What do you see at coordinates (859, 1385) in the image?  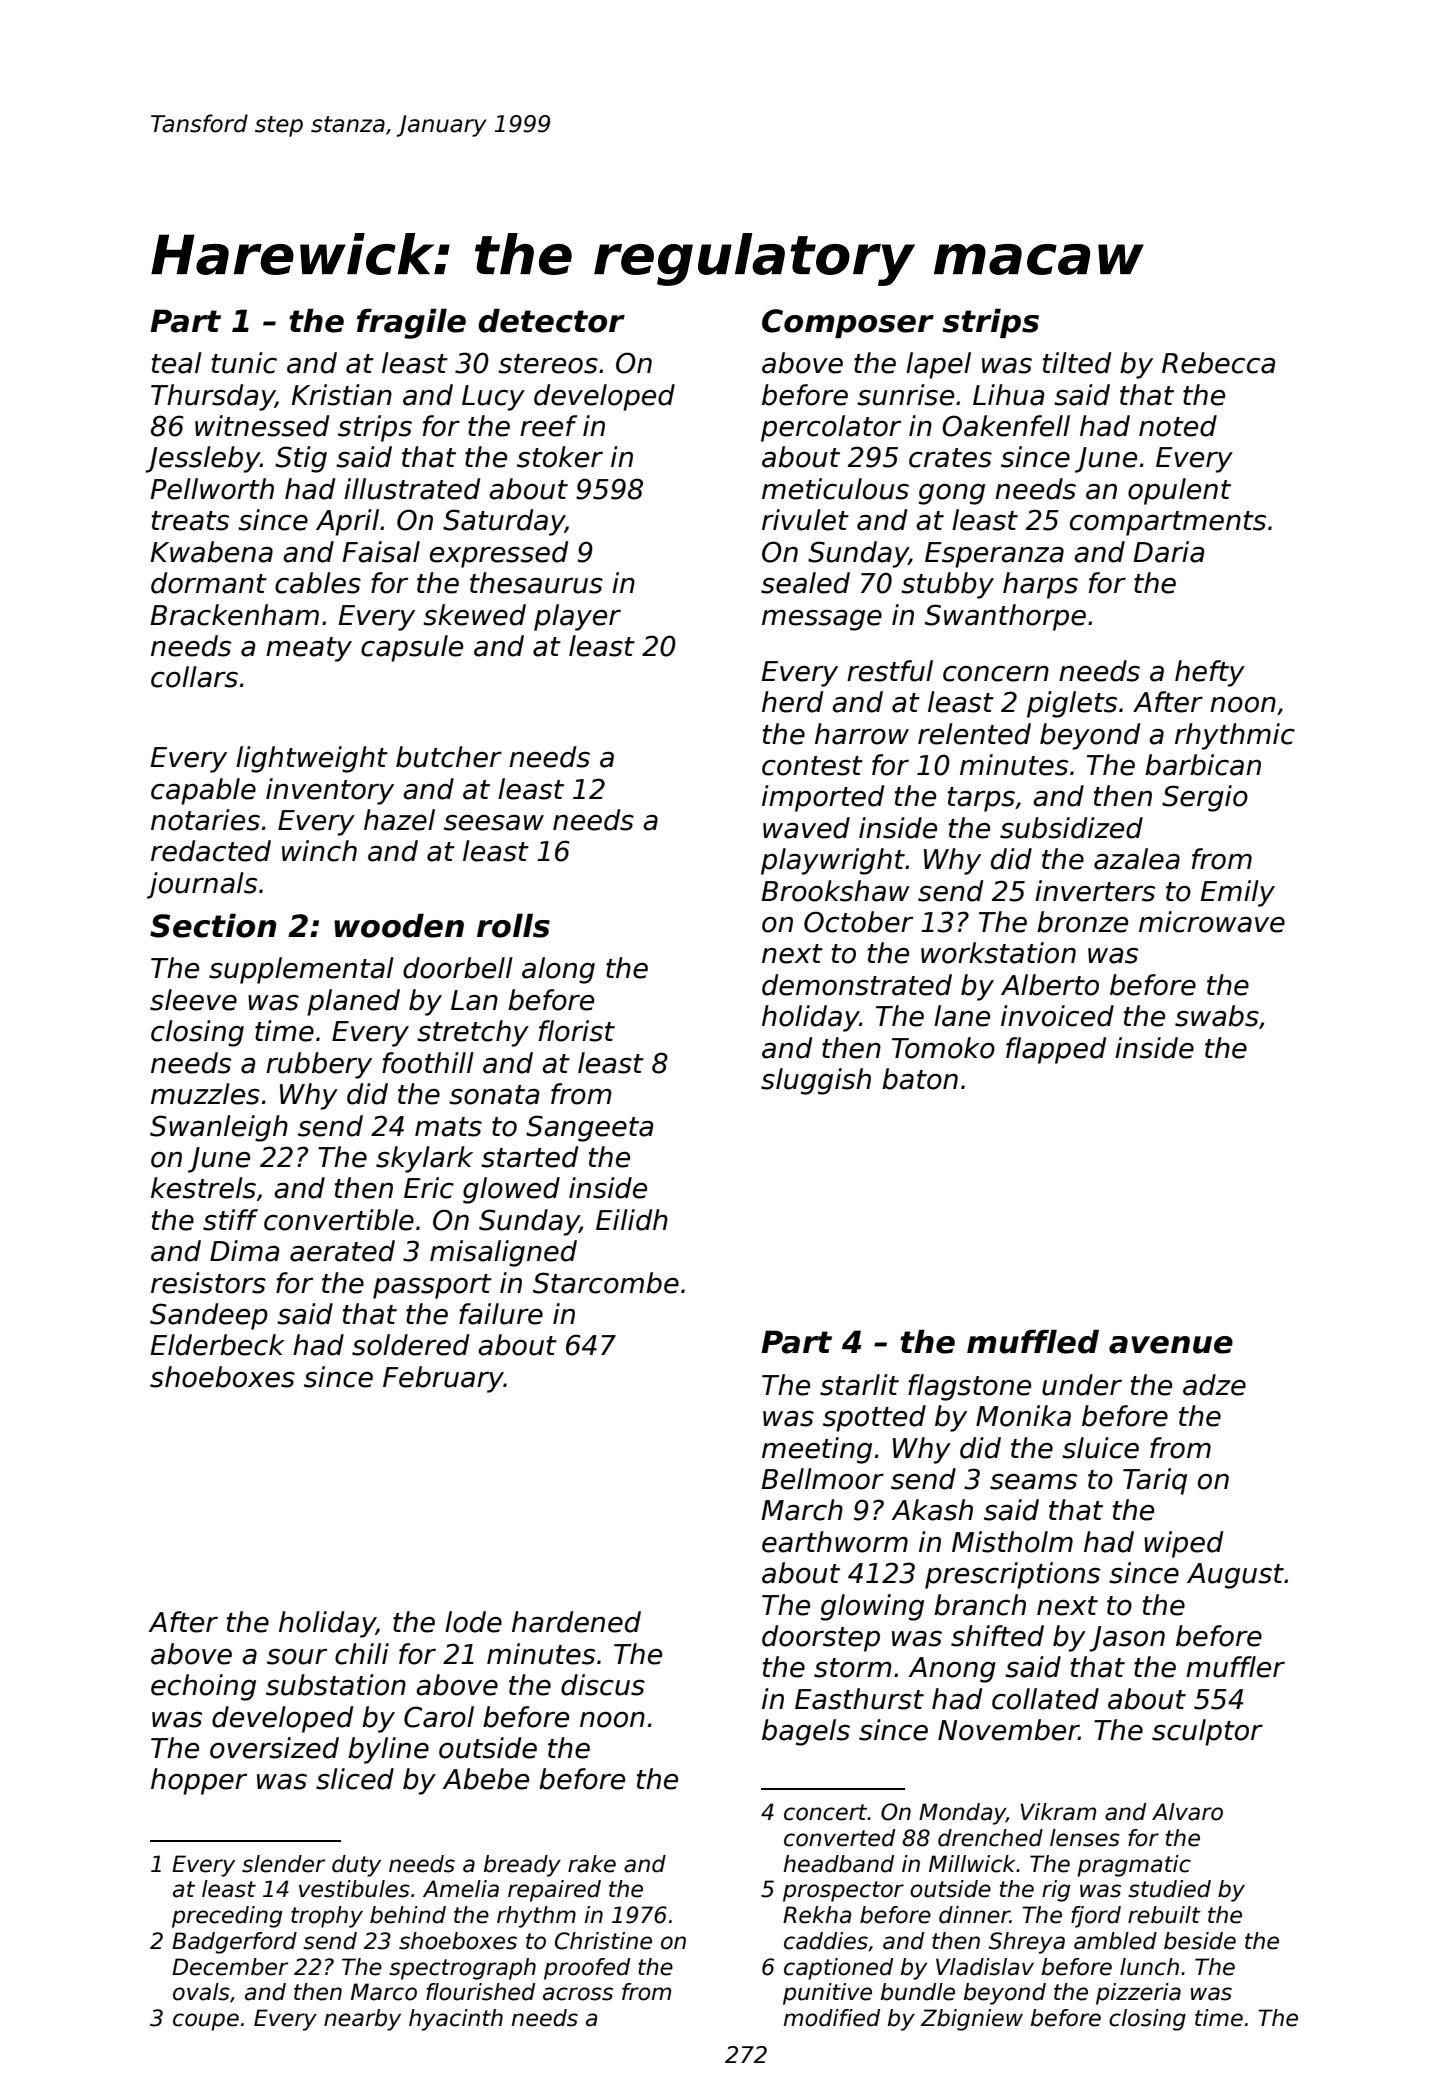 I see `starlit` at bounding box center [859, 1385].
